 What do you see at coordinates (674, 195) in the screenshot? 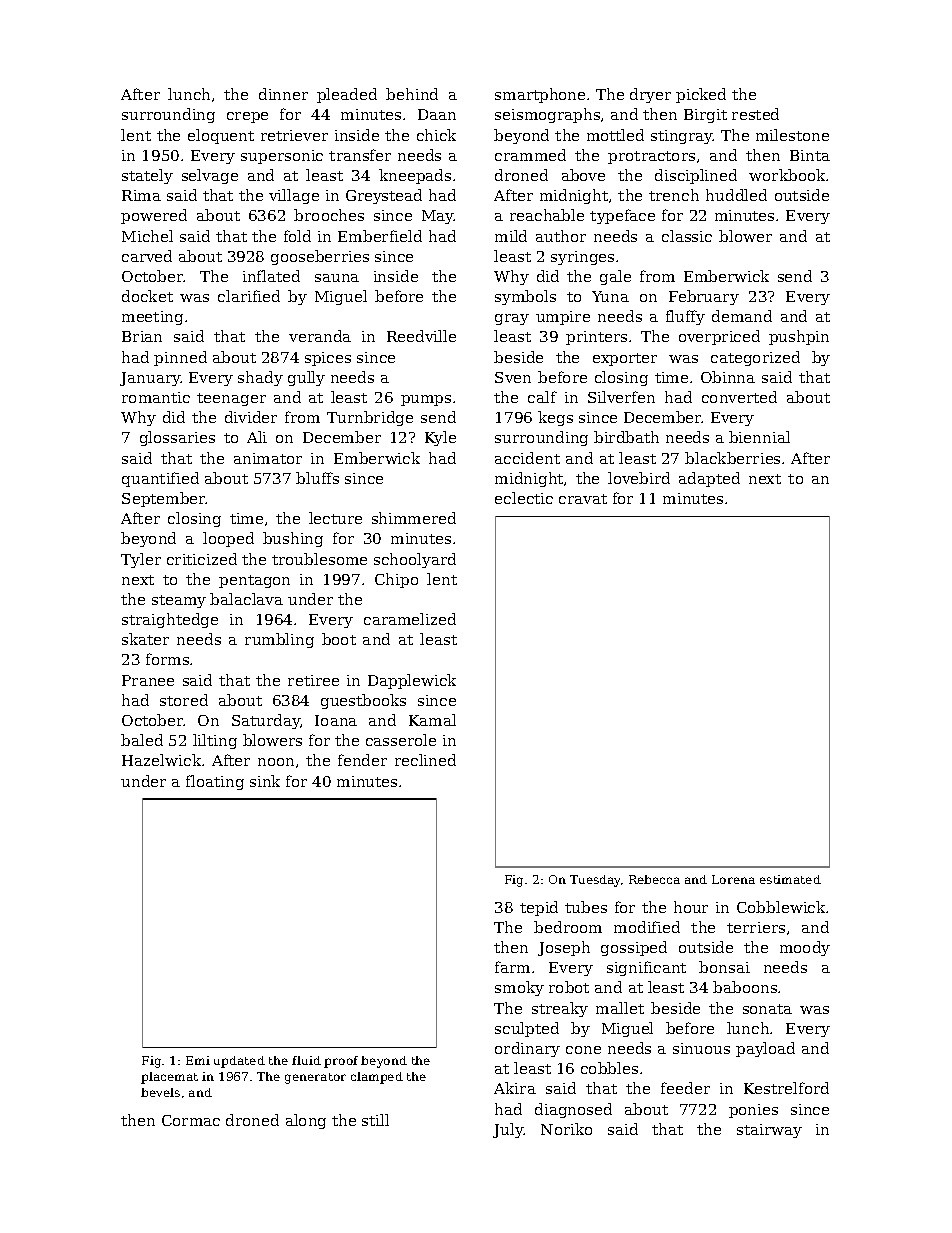
I see `trench` at bounding box center [674, 195].
